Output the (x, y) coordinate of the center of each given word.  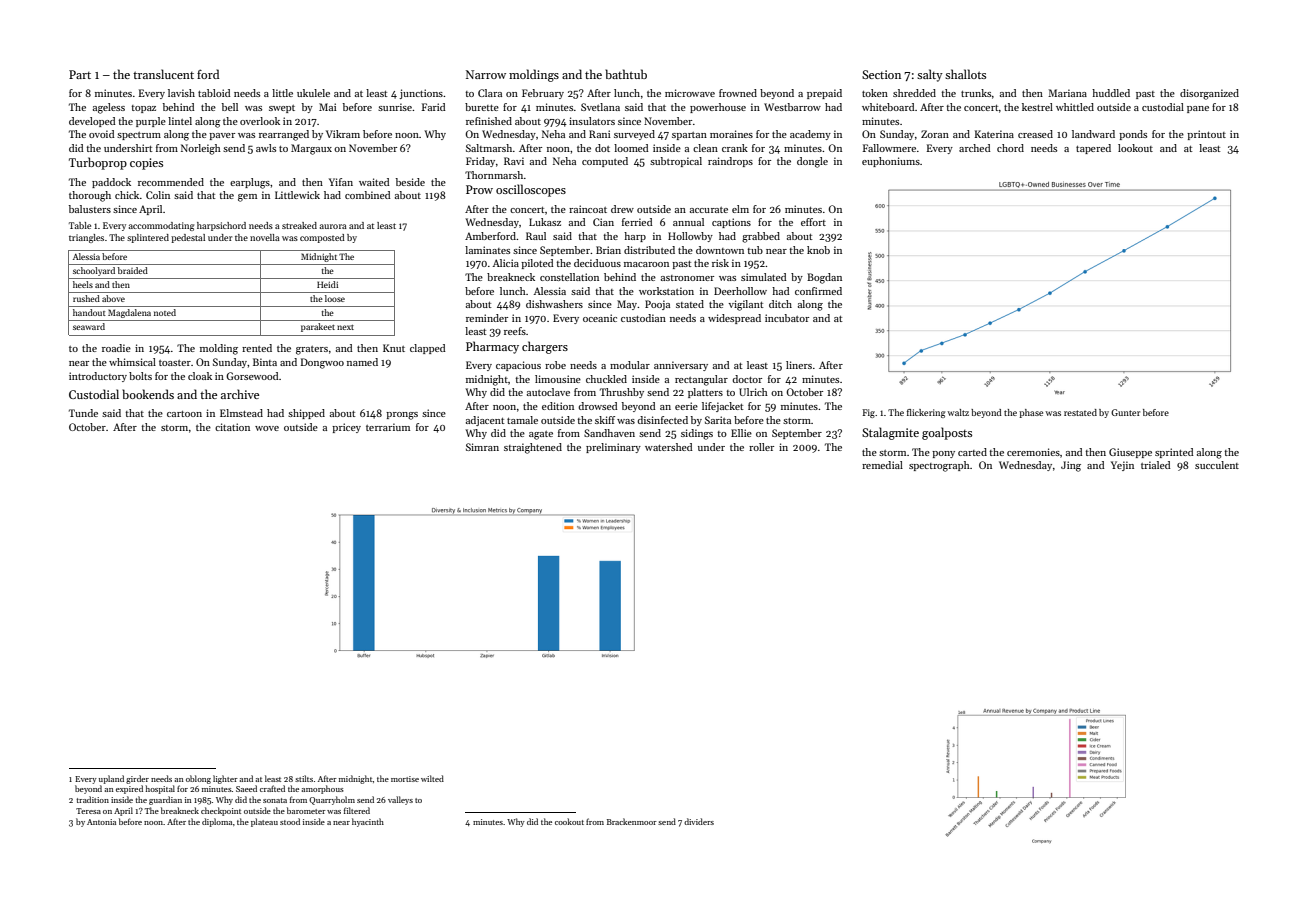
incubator (787, 318)
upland (111, 779)
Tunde (83, 413)
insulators (592, 121)
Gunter (1125, 412)
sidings (697, 434)
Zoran (935, 134)
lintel (180, 121)
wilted (432, 778)
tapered (1093, 149)
